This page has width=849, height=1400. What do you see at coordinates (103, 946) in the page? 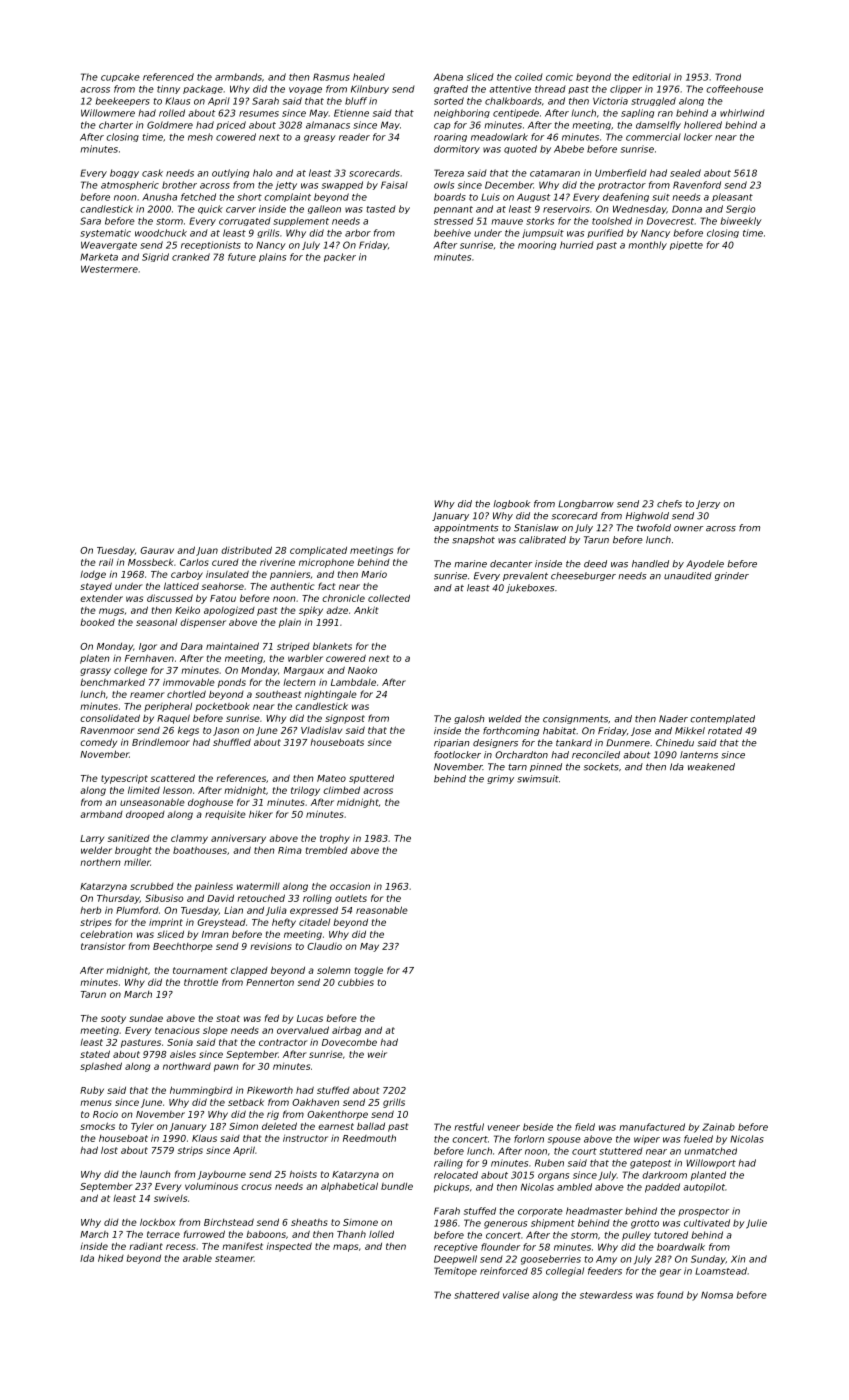
I see `transistor` at bounding box center [103, 946].
